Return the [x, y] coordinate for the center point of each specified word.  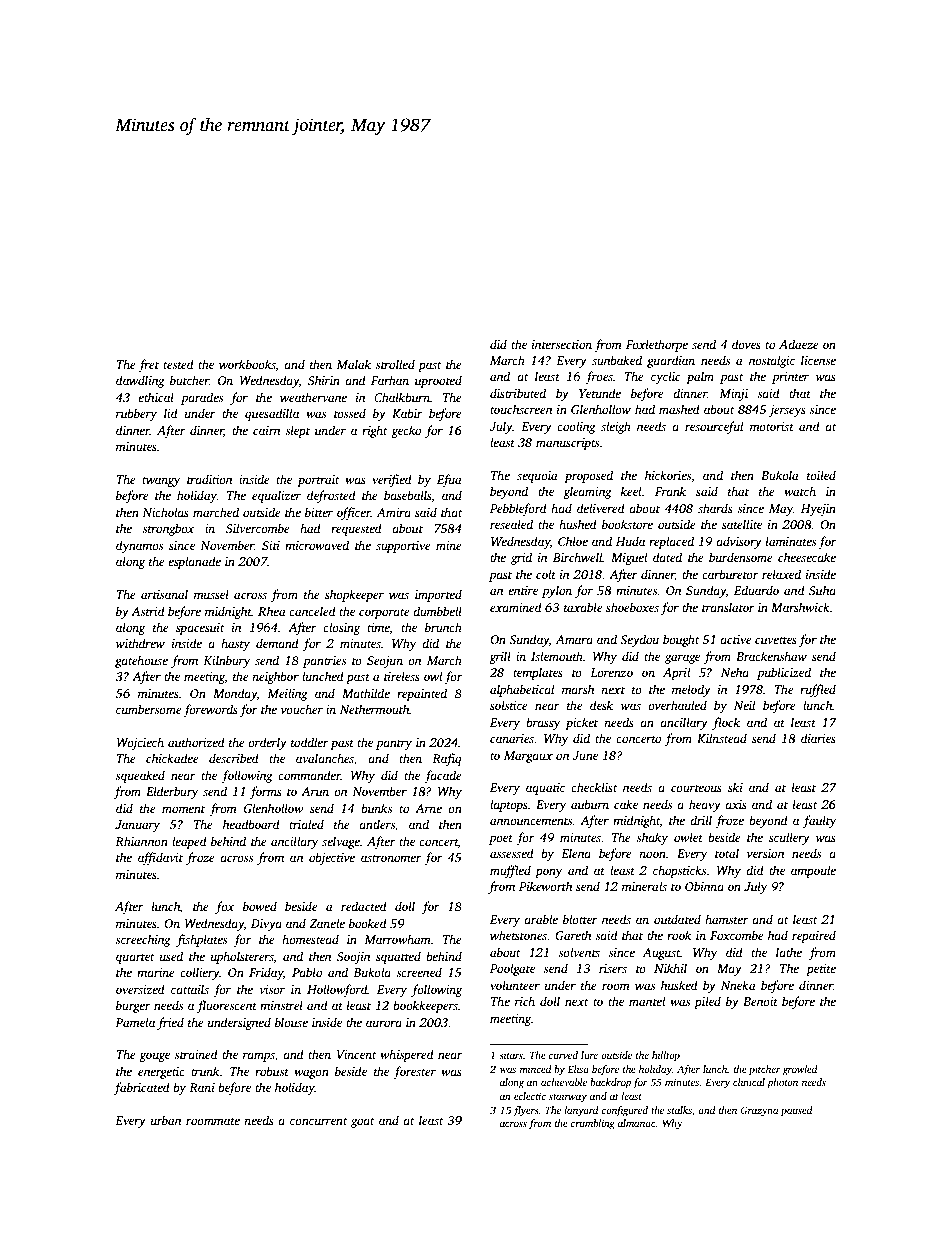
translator [728, 607]
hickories [668, 475]
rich [525, 1001]
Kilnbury [226, 661]
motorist [772, 426]
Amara [574, 639]
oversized [140, 989]
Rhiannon [141, 841]
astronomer [391, 858]
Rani [202, 1087]
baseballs [407, 495]
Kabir [407, 413]
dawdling [140, 381]
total [727, 853]
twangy [161, 481]
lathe [789, 952]
